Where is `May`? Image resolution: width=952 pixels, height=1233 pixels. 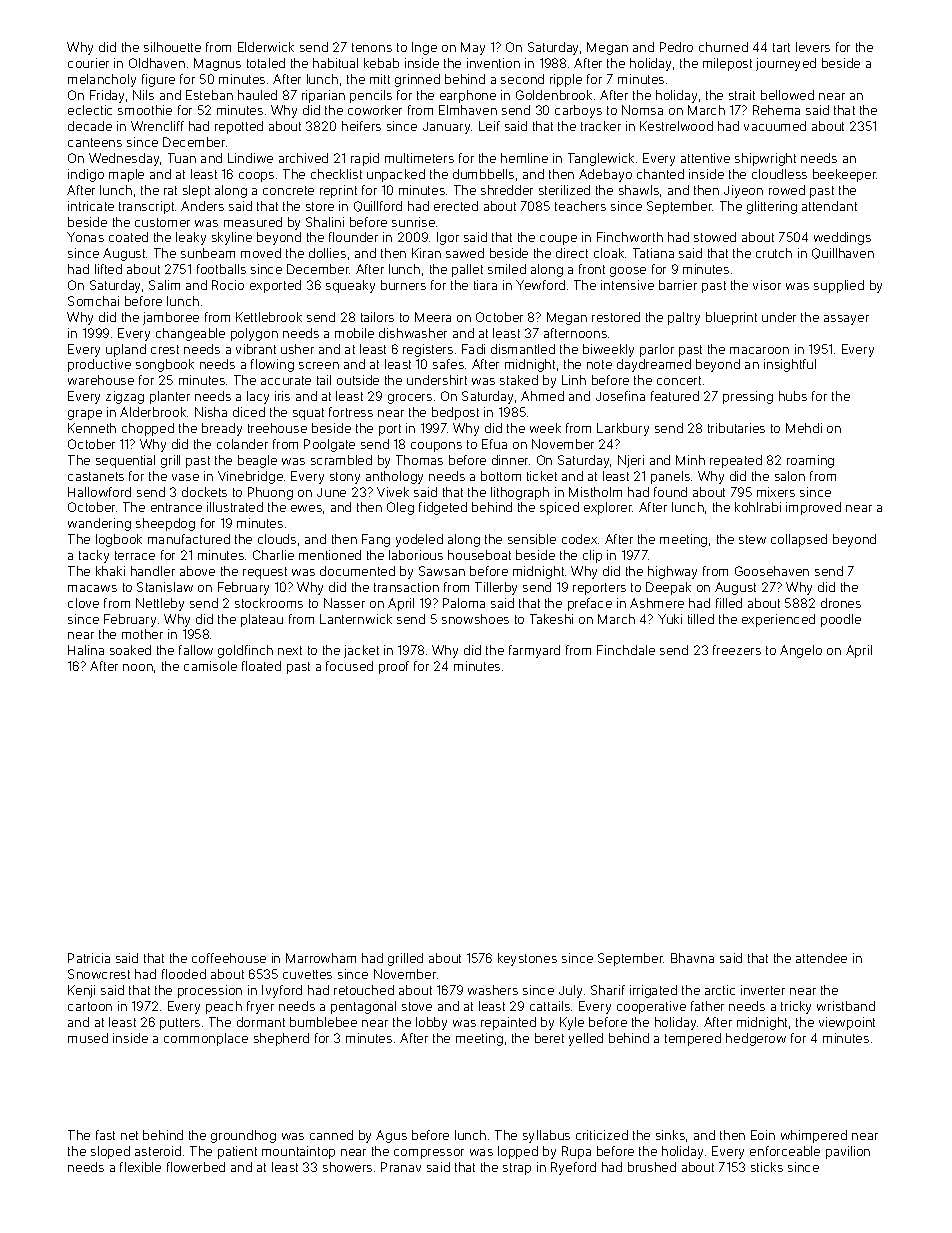
May is located at coordinates (473, 48).
